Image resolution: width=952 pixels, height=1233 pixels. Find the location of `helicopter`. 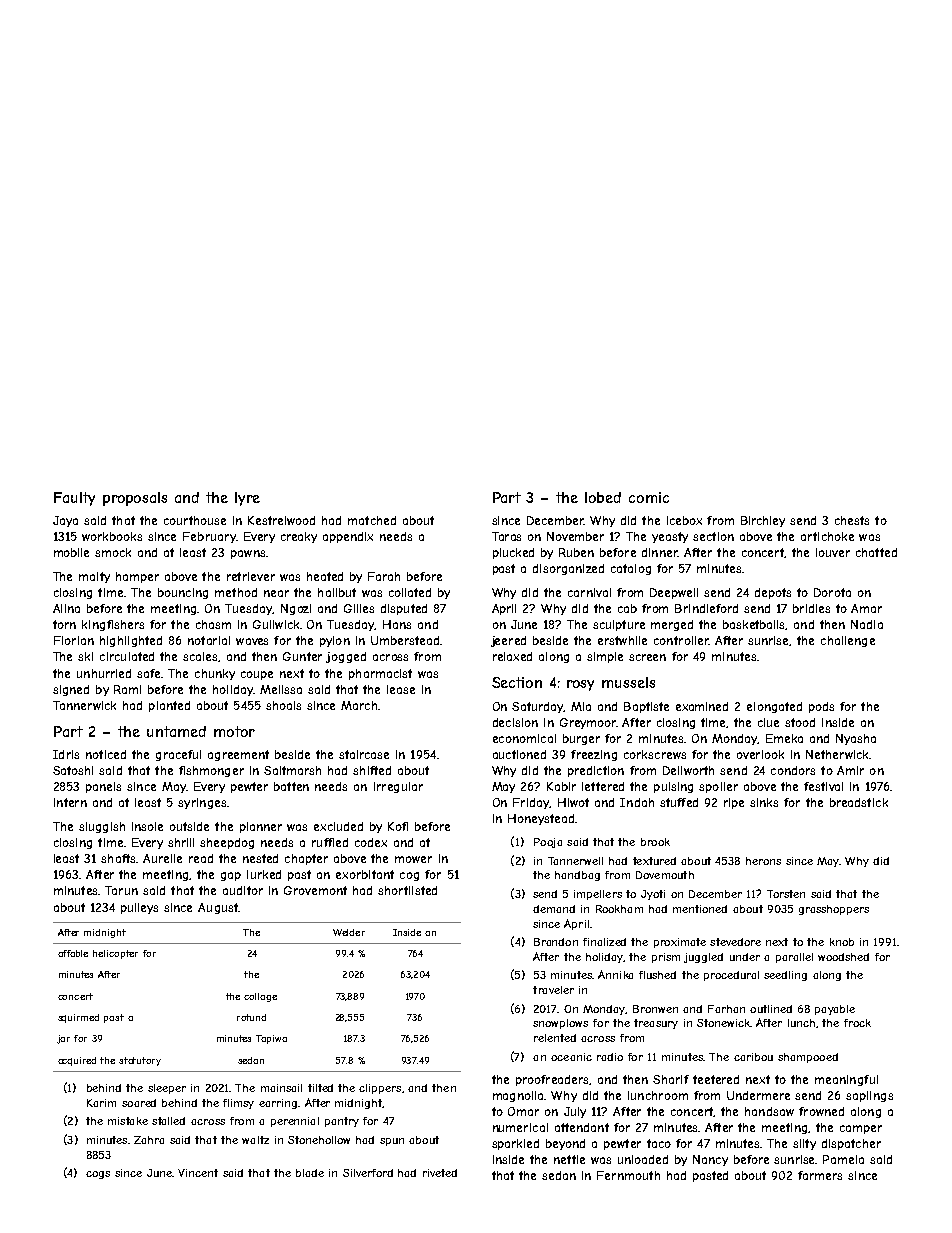

helicopter is located at coordinates (115, 954).
